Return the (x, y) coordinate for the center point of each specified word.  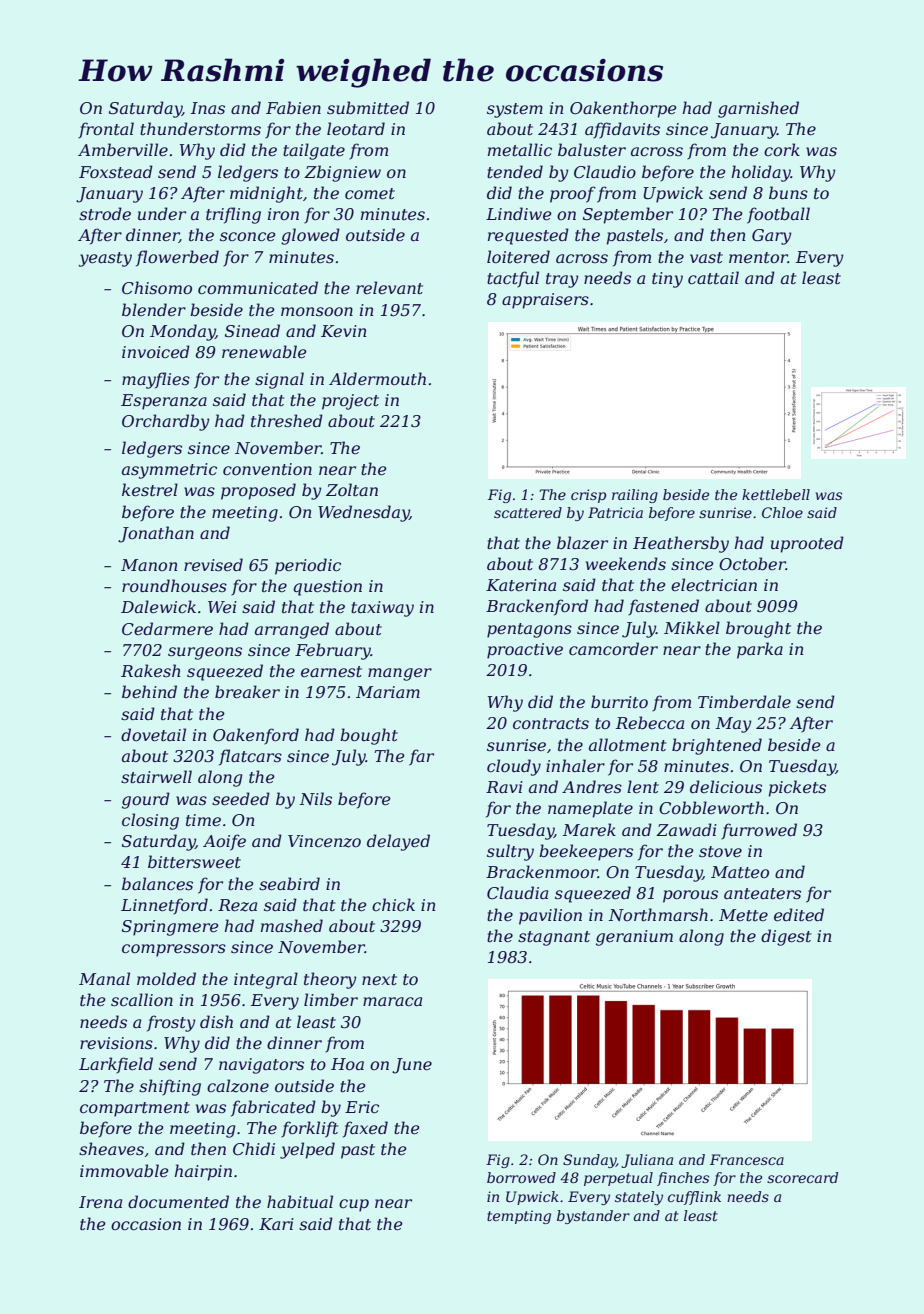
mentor (758, 257)
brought (758, 629)
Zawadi (686, 829)
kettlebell (776, 494)
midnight (266, 194)
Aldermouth (377, 378)
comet (370, 193)
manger (400, 674)
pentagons (529, 630)
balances (157, 883)
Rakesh (151, 670)
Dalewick (158, 606)
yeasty (105, 259)
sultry (510, 852)
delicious (726, 786)
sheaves (111, 1148)
